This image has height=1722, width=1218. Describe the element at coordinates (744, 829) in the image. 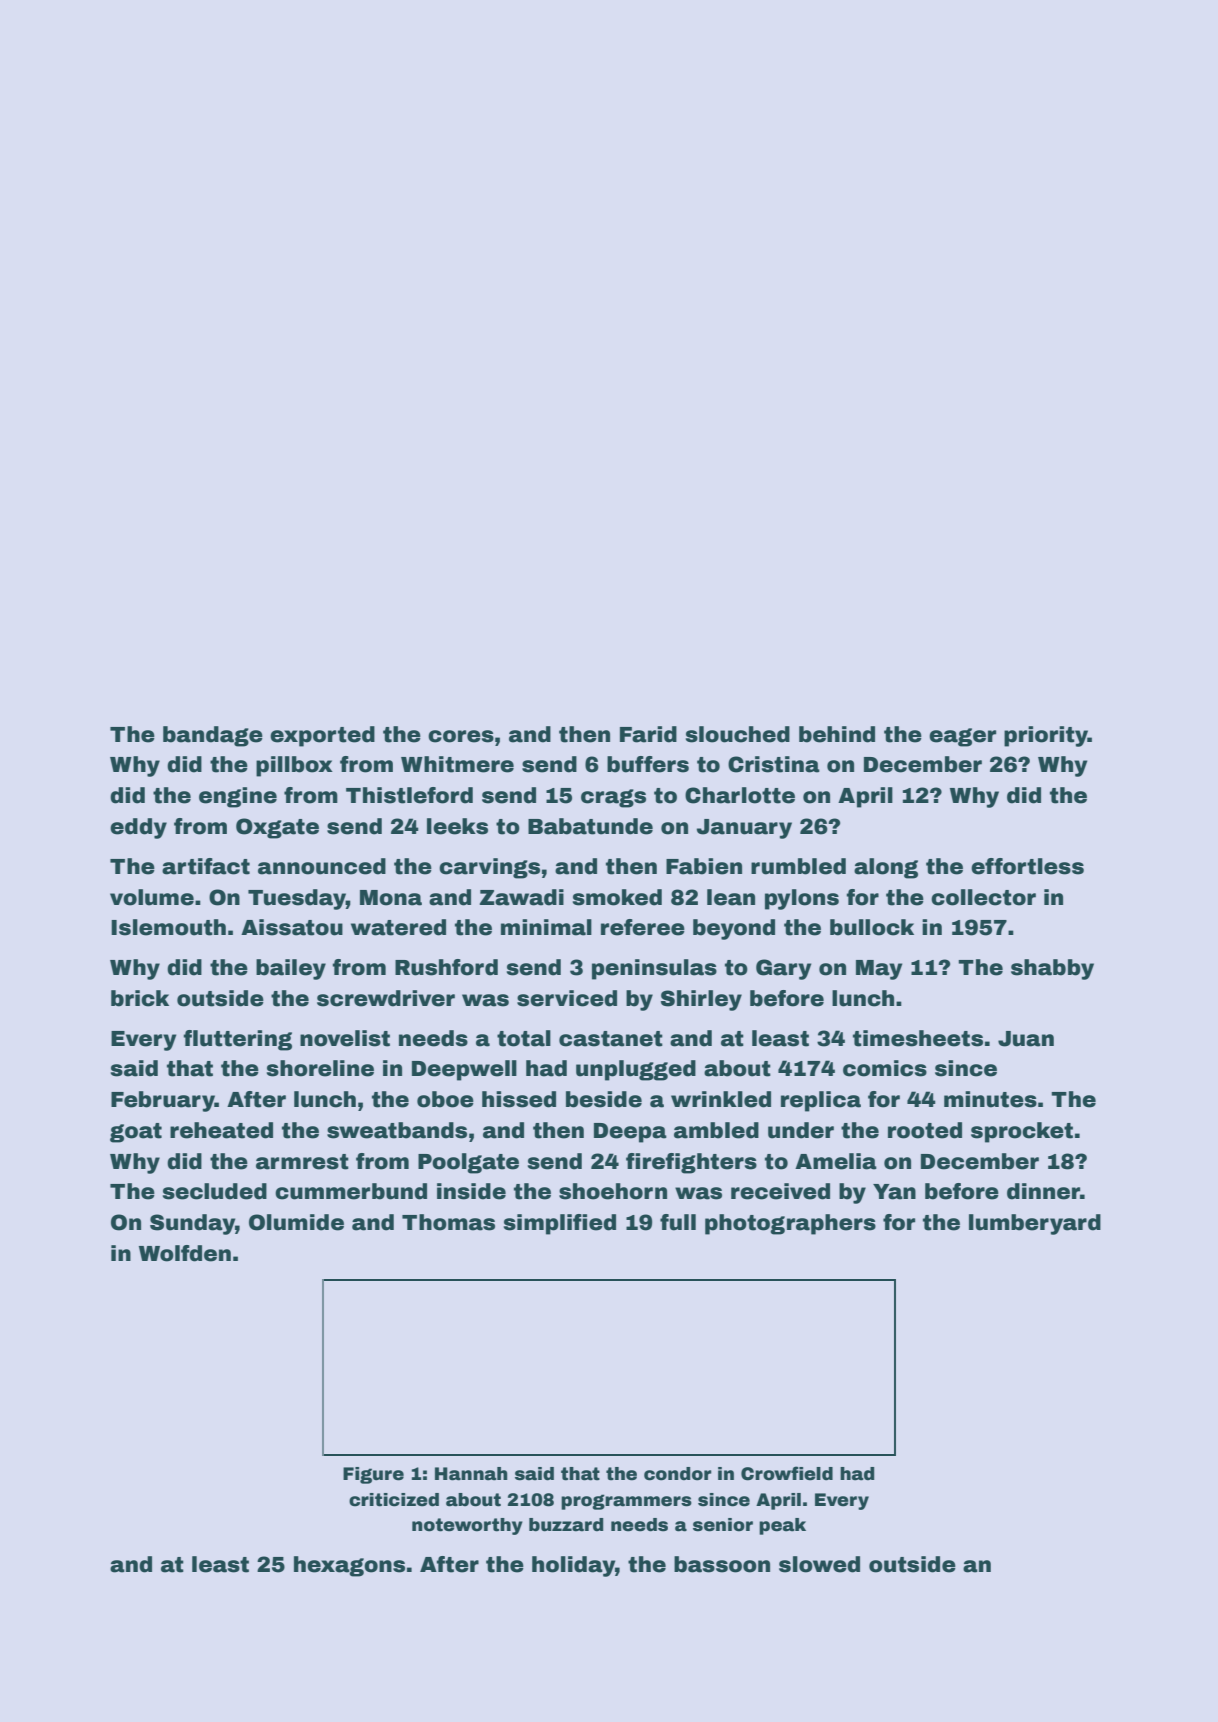

I see `January` at that location.
